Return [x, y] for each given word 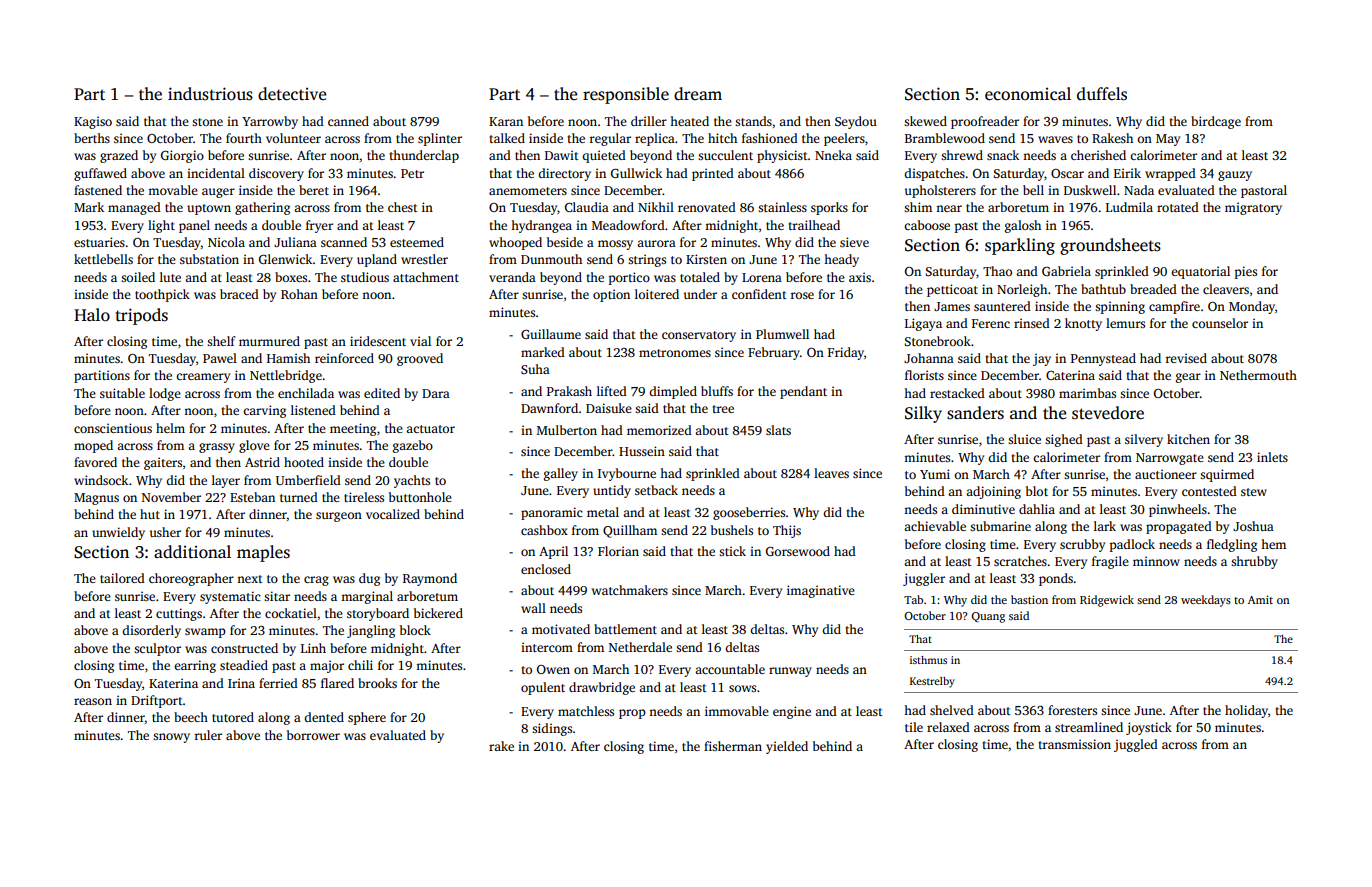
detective [292, 94]
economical [1028, 94]
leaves [831, 473]
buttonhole [420, 497]
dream [698, 93]
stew [1254, 492]
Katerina [173, 683]
